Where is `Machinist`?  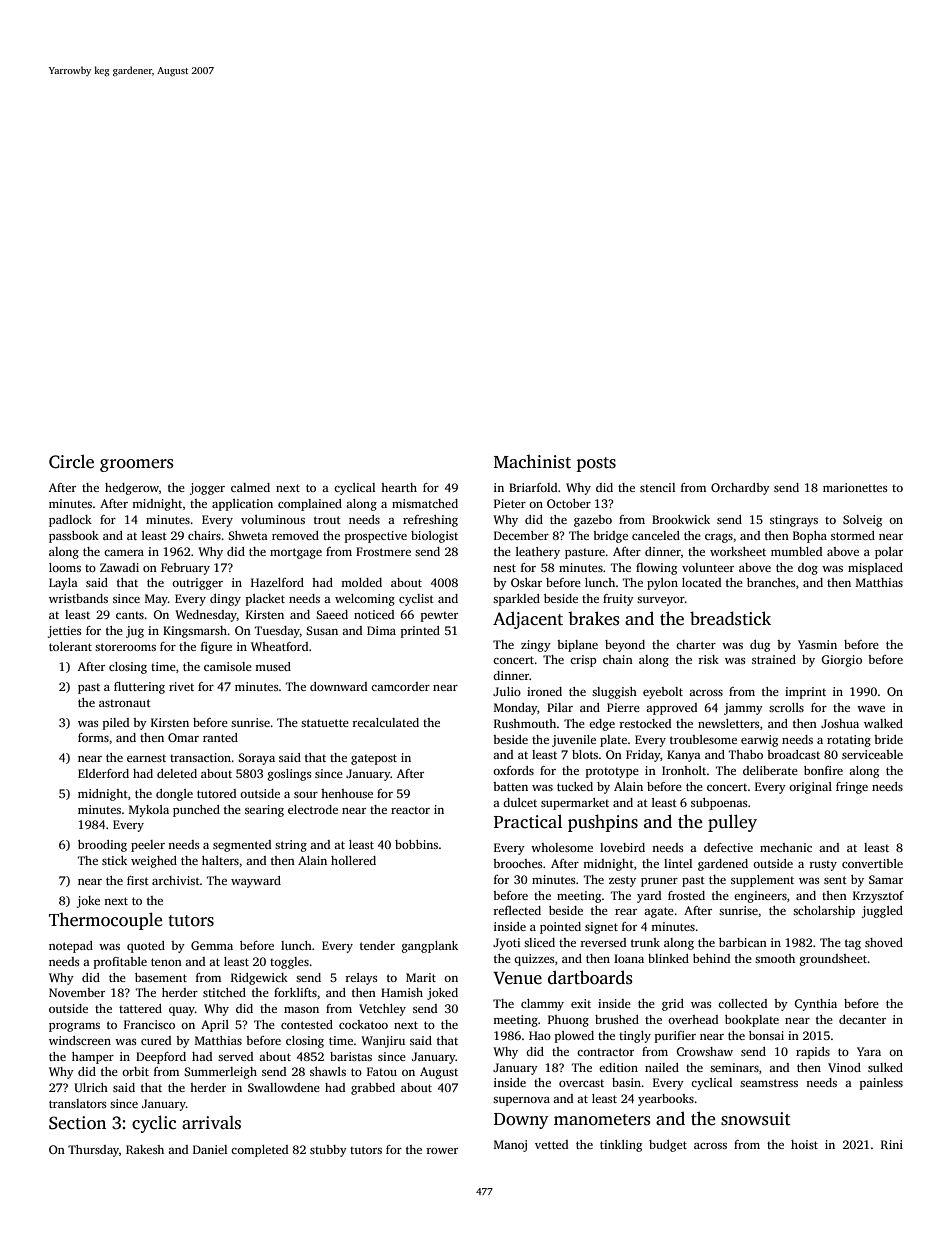
Machinist is located at coordinates (532, 462).
